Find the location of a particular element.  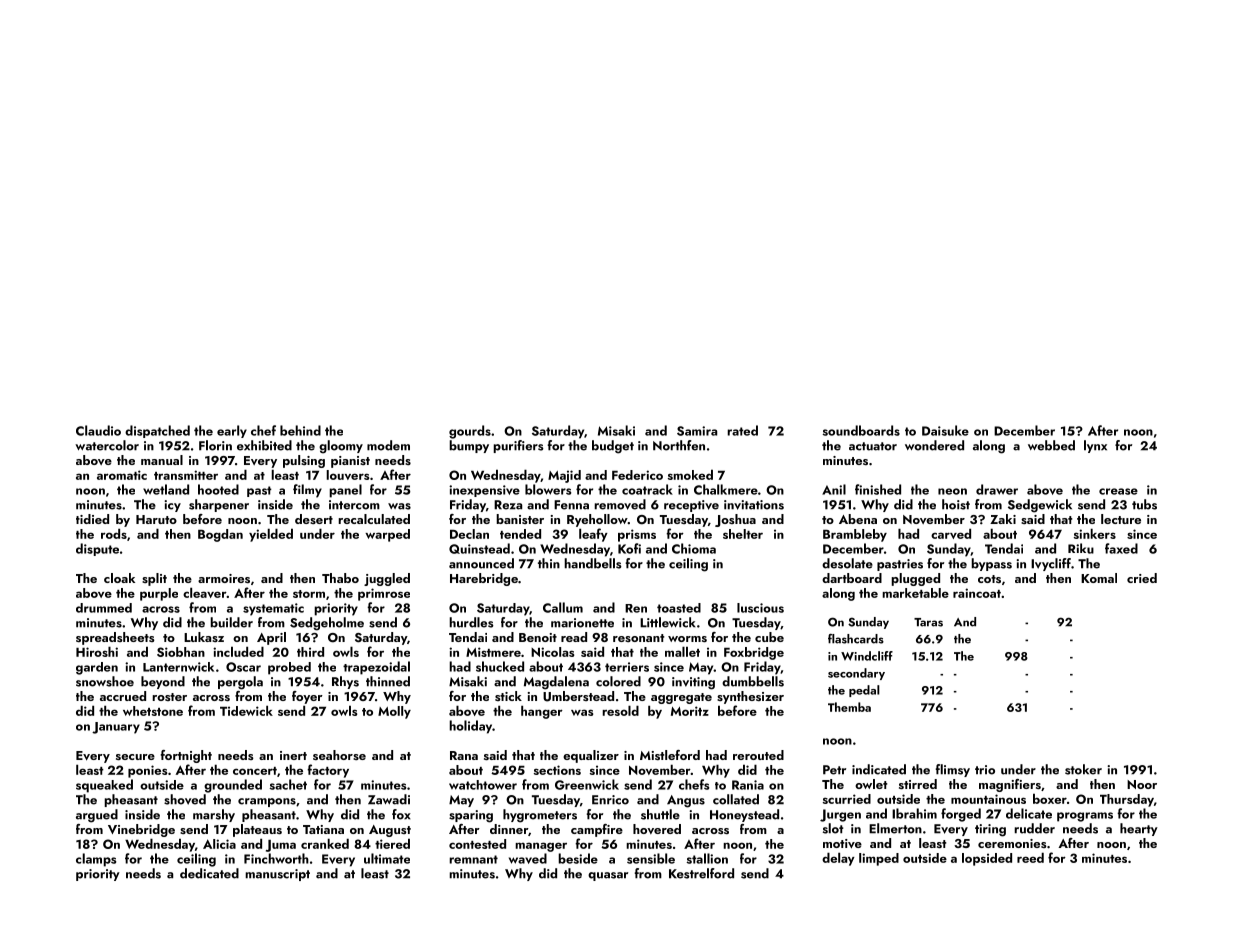

early is located at coordinates (232, 431).
